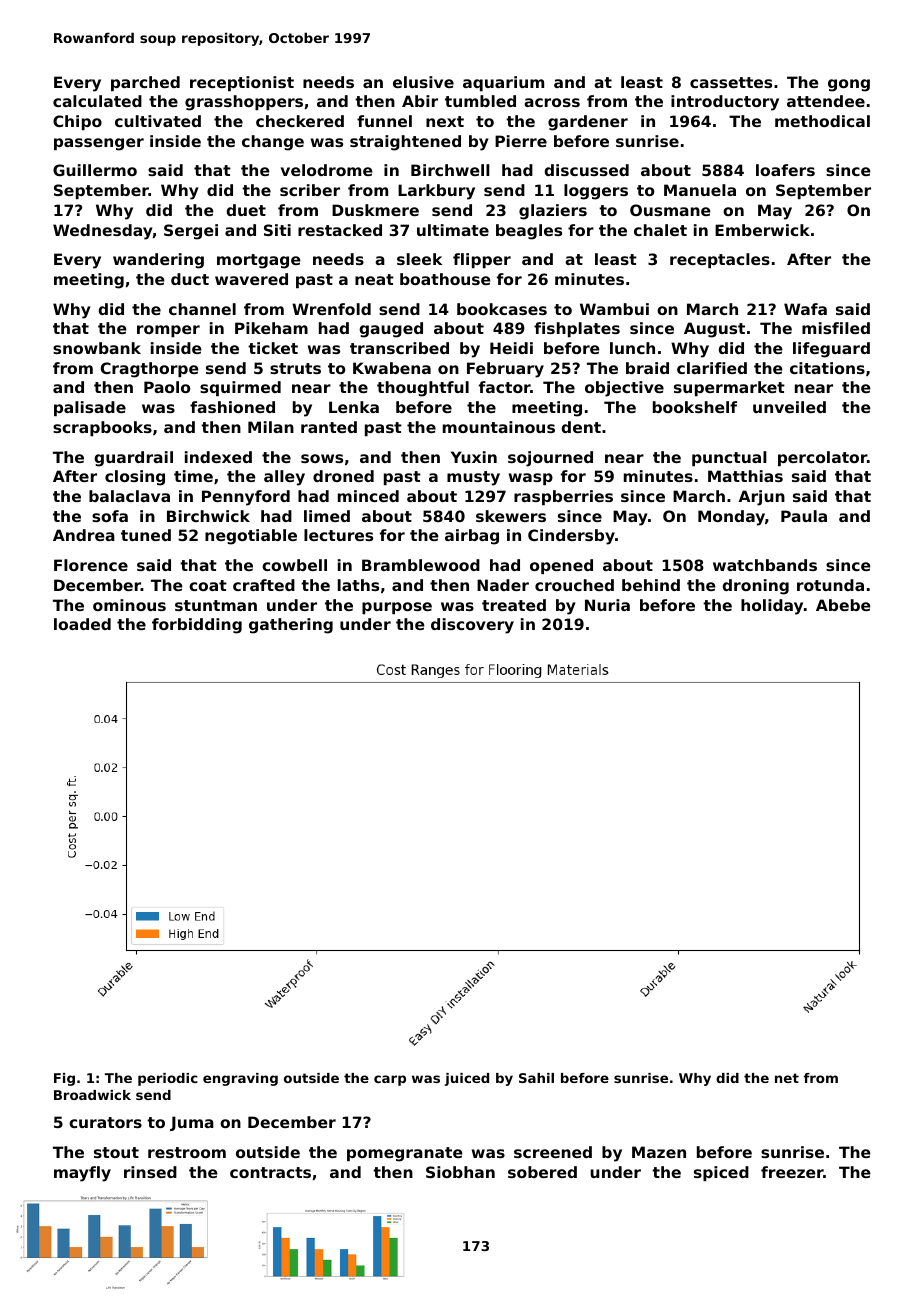 This image has width=924, height=1308. Describe the element at coordinates (822, 458) in the image. I see `percolator` at that location.
